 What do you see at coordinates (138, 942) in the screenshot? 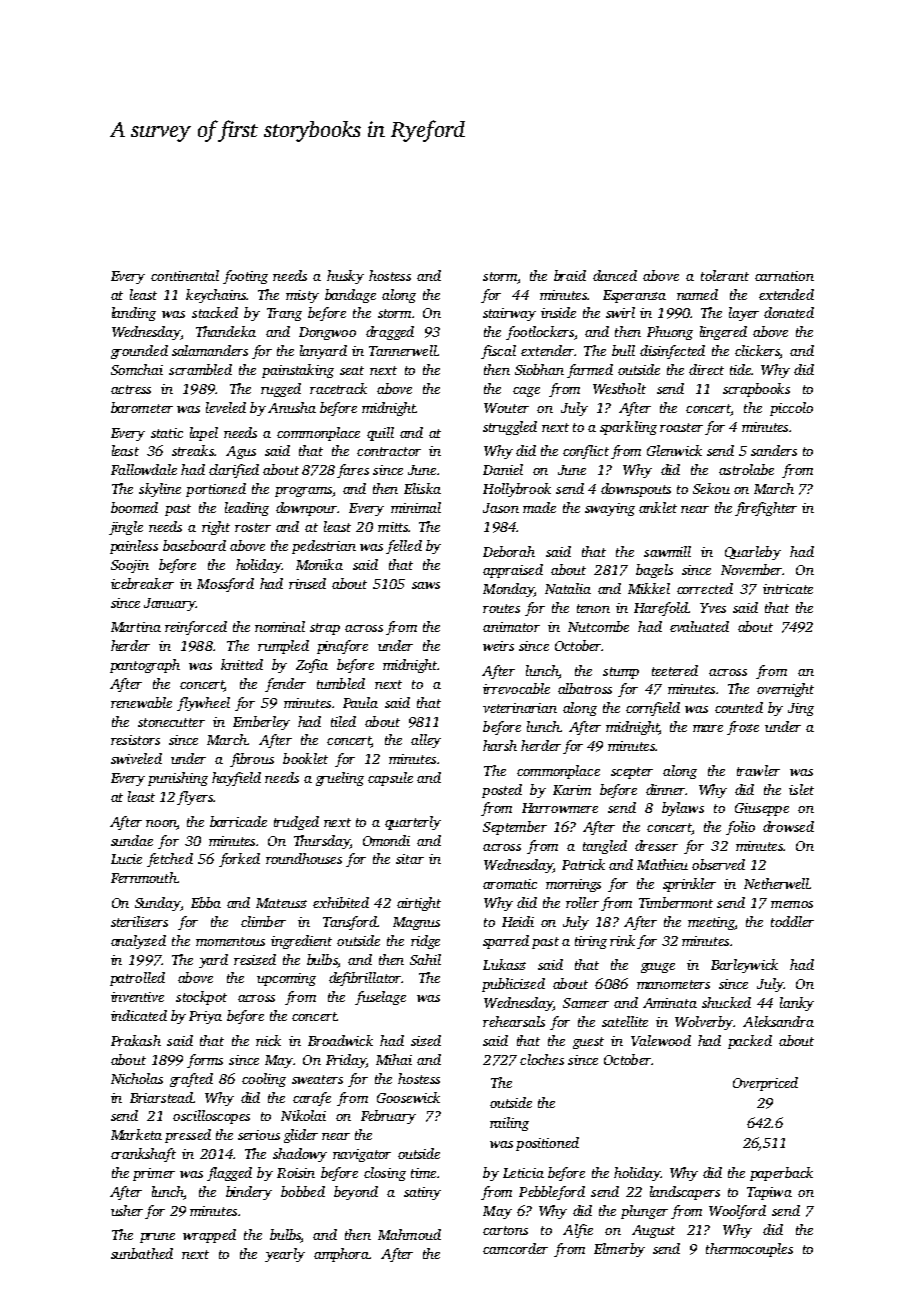
I see `analyzed` at bounding box center [138, 942].
